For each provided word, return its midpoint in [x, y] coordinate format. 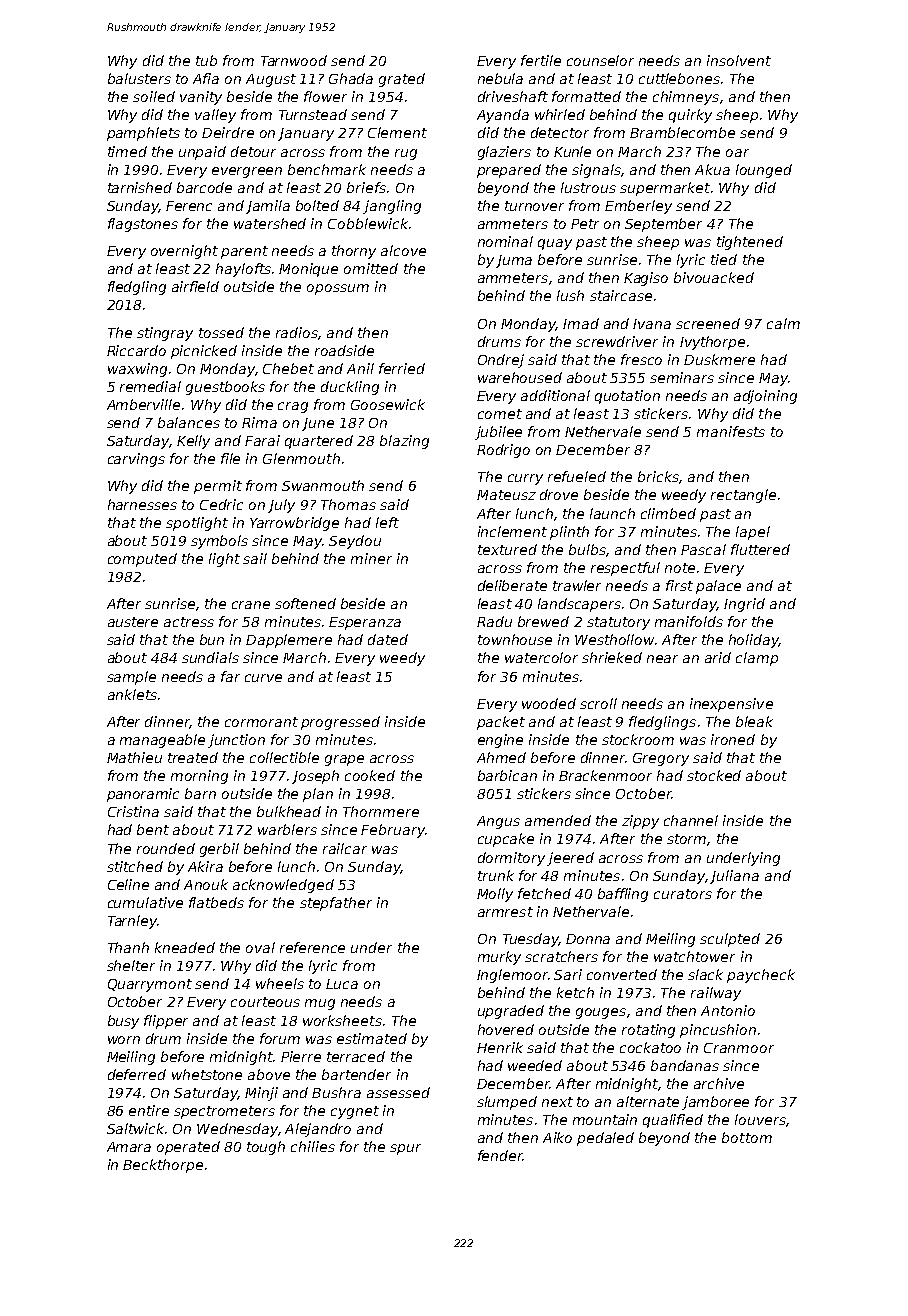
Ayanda [503, 116]
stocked [714, 775]
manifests [731, 431]
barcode [204, 187]
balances [189, 422]
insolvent [739, 60]
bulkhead [289, 811]
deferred [137, 1074]
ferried [402, 368]
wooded [549, 703]
